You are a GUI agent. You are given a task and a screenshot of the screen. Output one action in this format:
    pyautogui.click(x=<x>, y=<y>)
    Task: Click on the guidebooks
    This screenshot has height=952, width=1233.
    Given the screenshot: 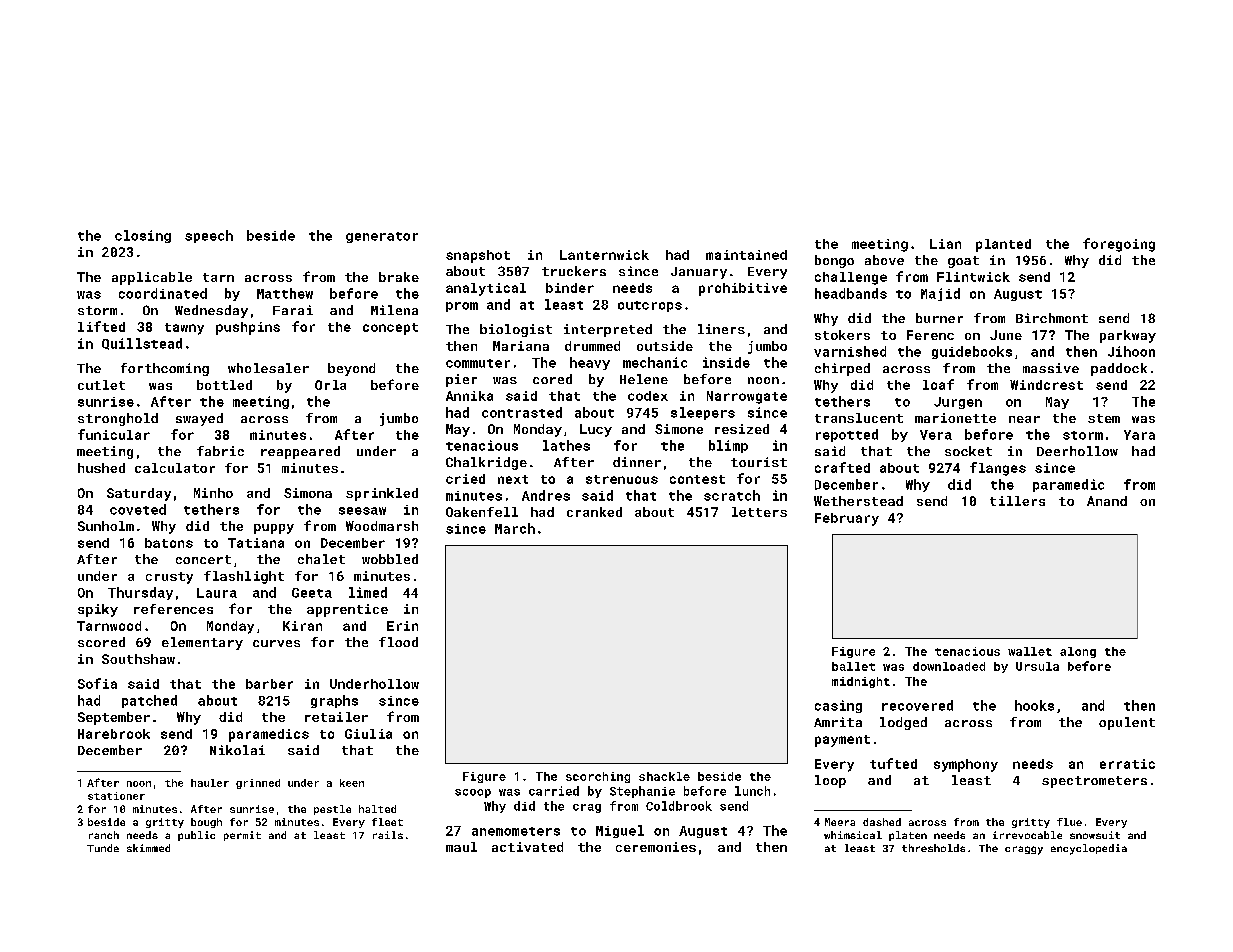 What is the action you would take?
    pyautogui.click(x=972, y=352)
